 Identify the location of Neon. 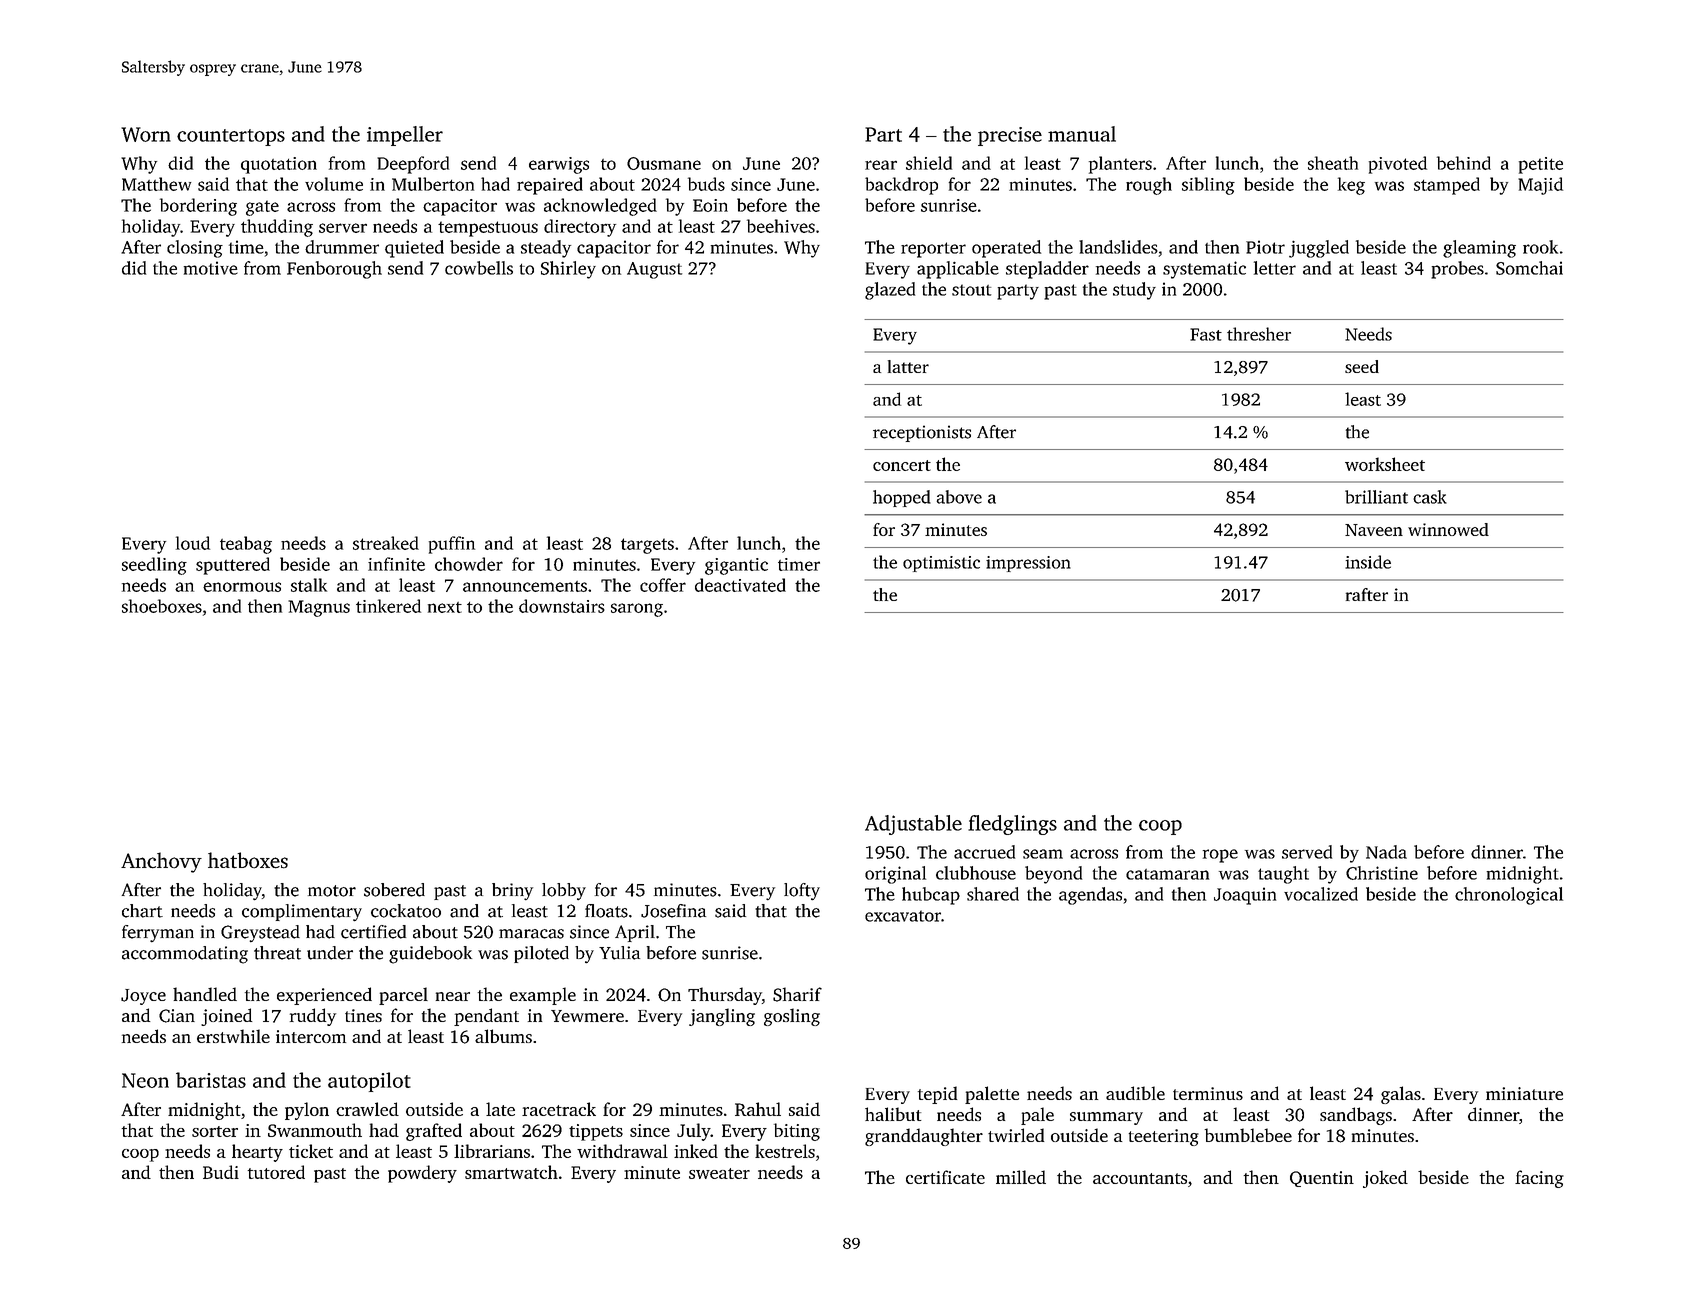
(145, 1080).
